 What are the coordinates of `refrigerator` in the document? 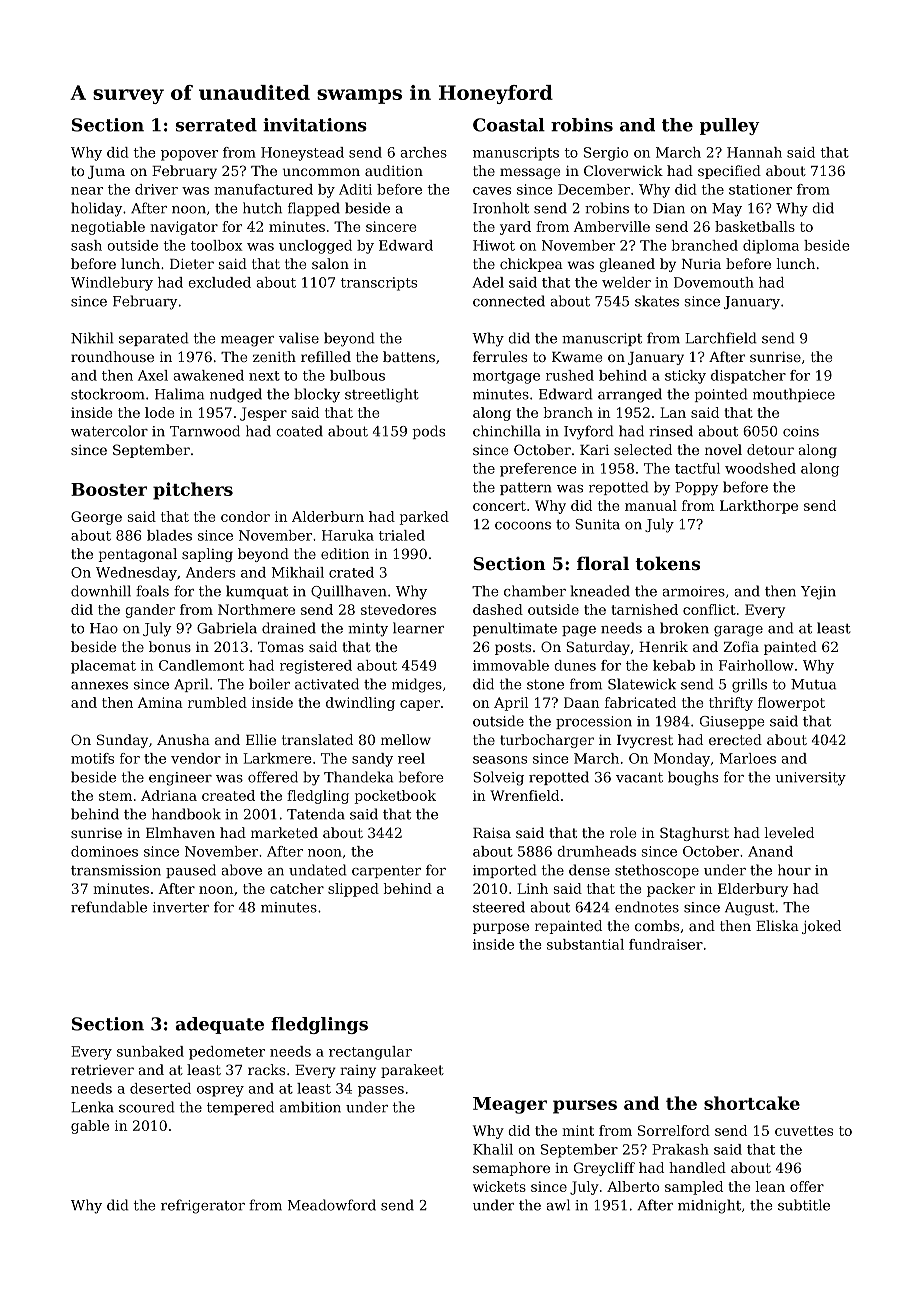 It's located at (203, 1206).
